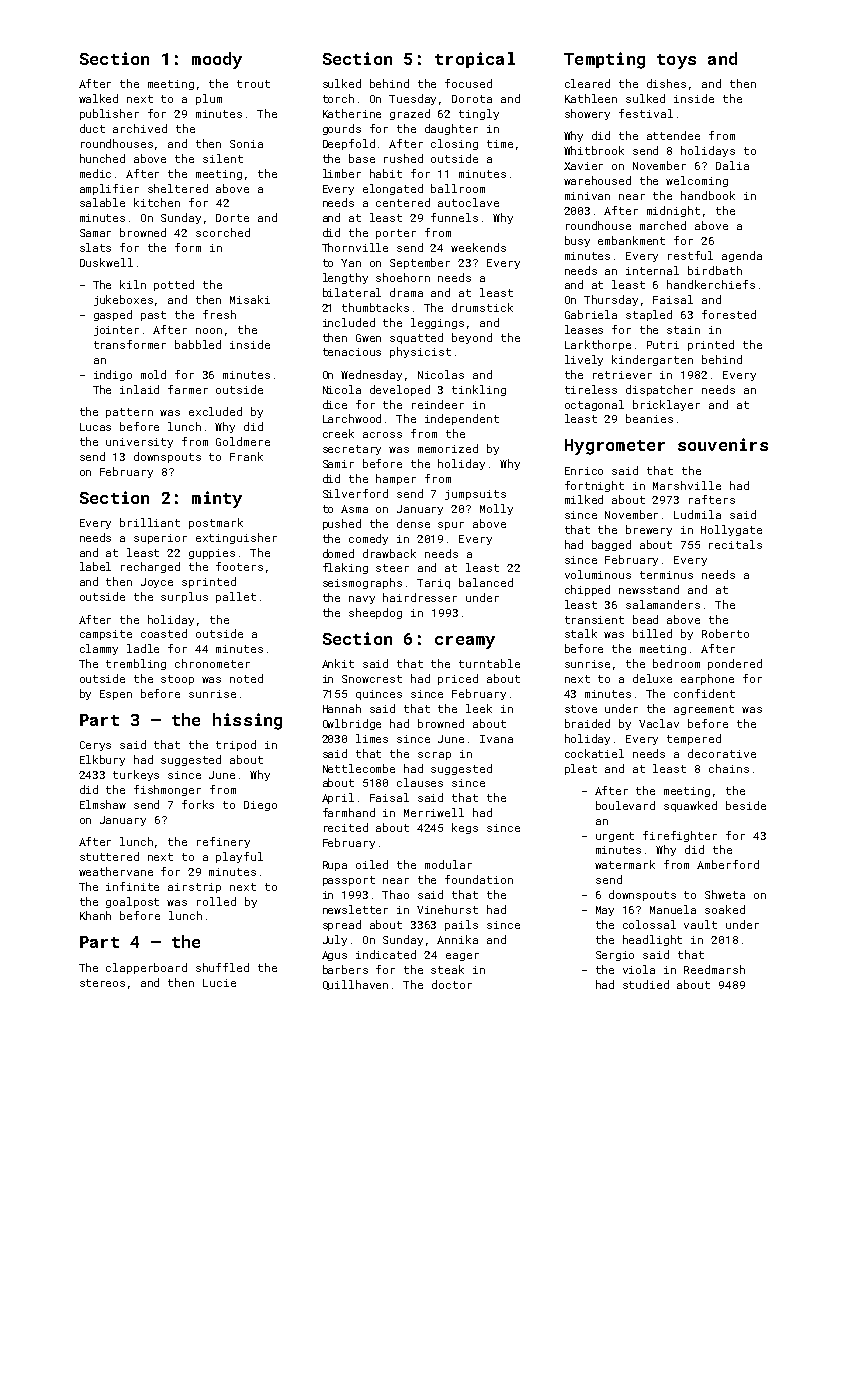 This screenshot has width=849, height=1400. What do you see at coordinates (433, 584) in the screenshot?
I see `Tariq` at bounding box center [433, 584].
